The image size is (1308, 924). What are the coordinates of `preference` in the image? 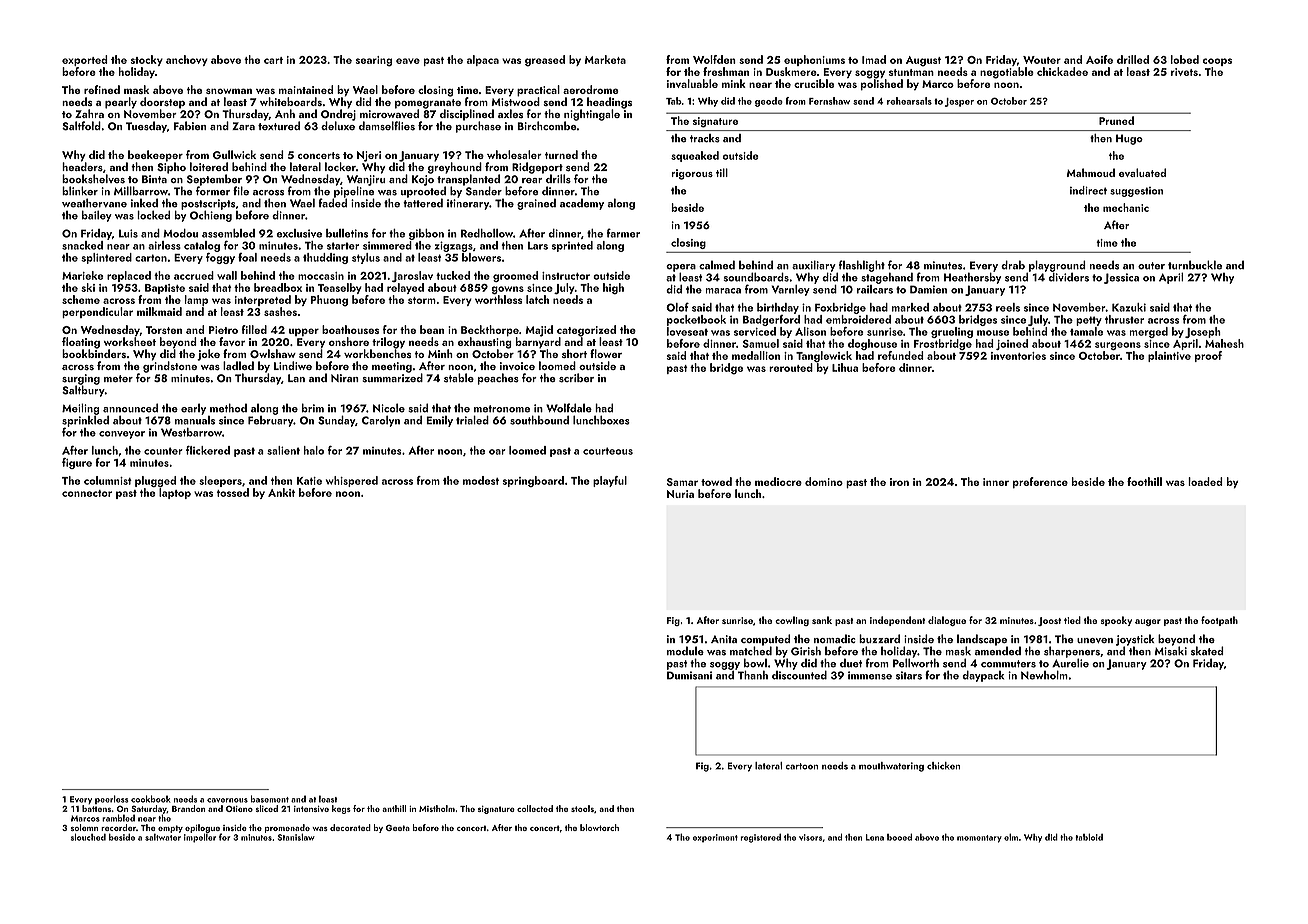 It's located at (1040, 482).
